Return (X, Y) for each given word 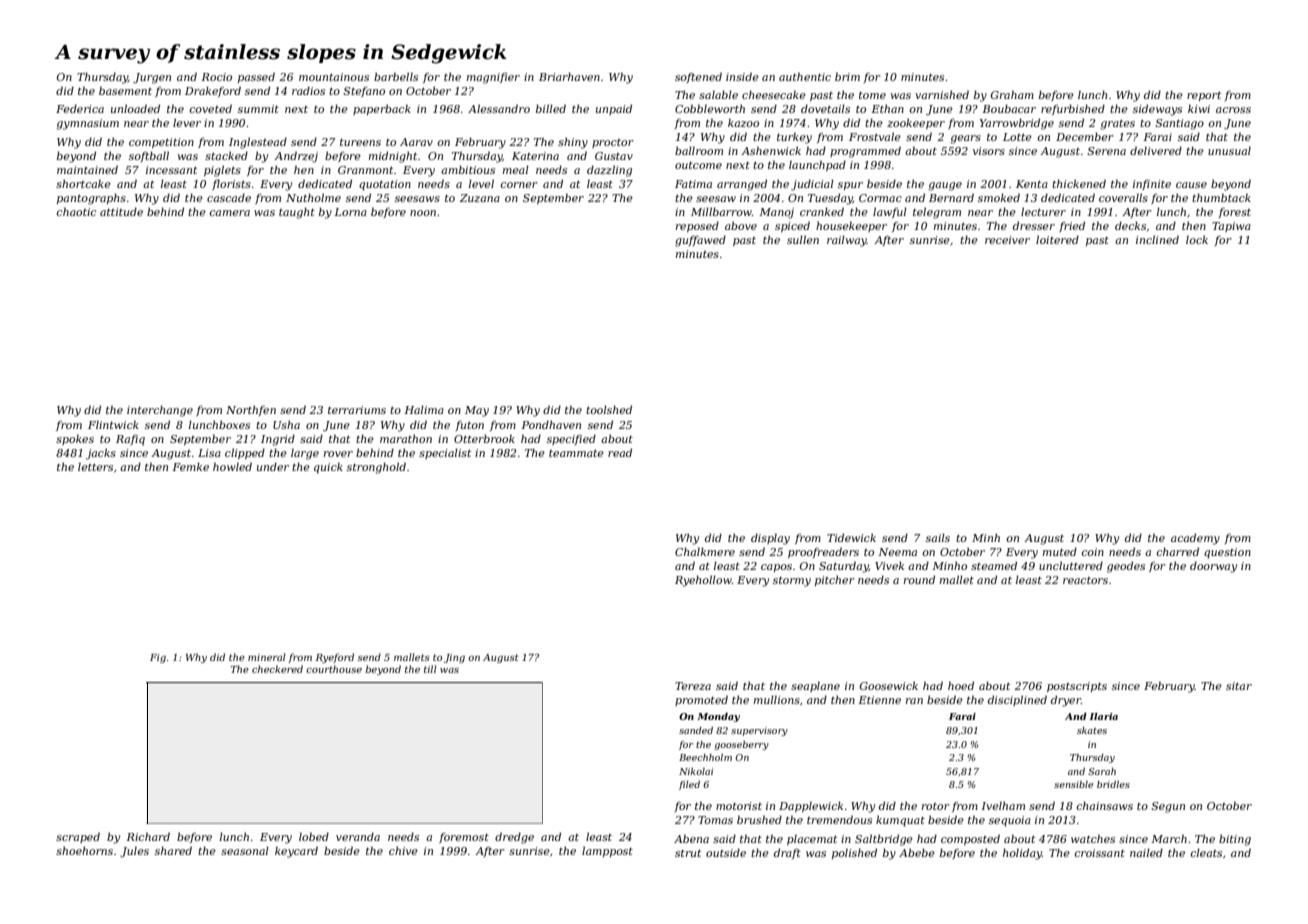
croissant (1099, 853)
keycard (296, 852)
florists (231, 184)
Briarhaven (569, 76)
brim (847, 76)
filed (689, 785)
